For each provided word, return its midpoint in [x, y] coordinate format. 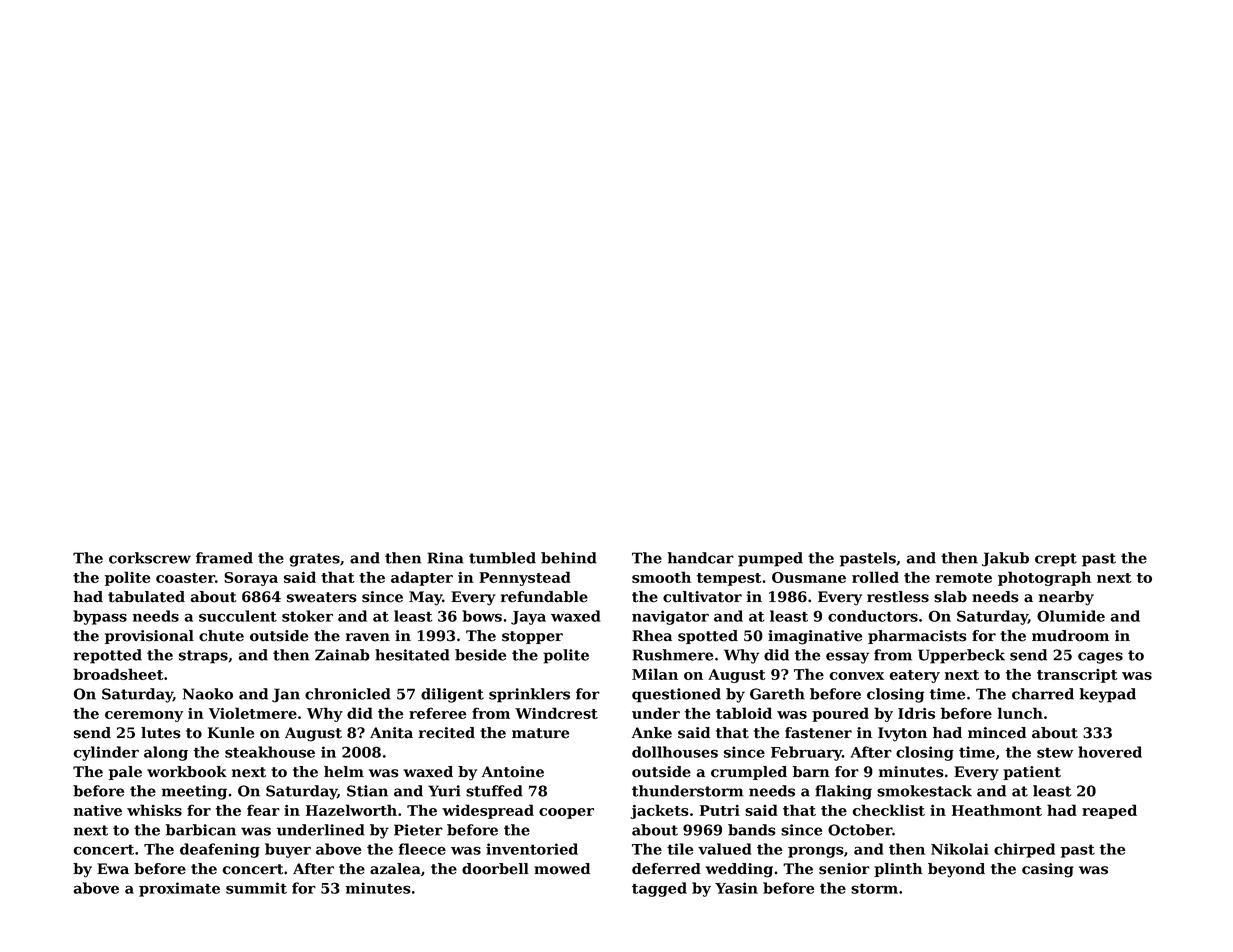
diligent [452, 695]
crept [1056, 560]
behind [569, 558]
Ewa [113, 868]
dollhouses [675, 752]
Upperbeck [961, 656]
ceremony [144, 716]
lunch [1020, 713]
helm [344, 772]
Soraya [251, 579]
